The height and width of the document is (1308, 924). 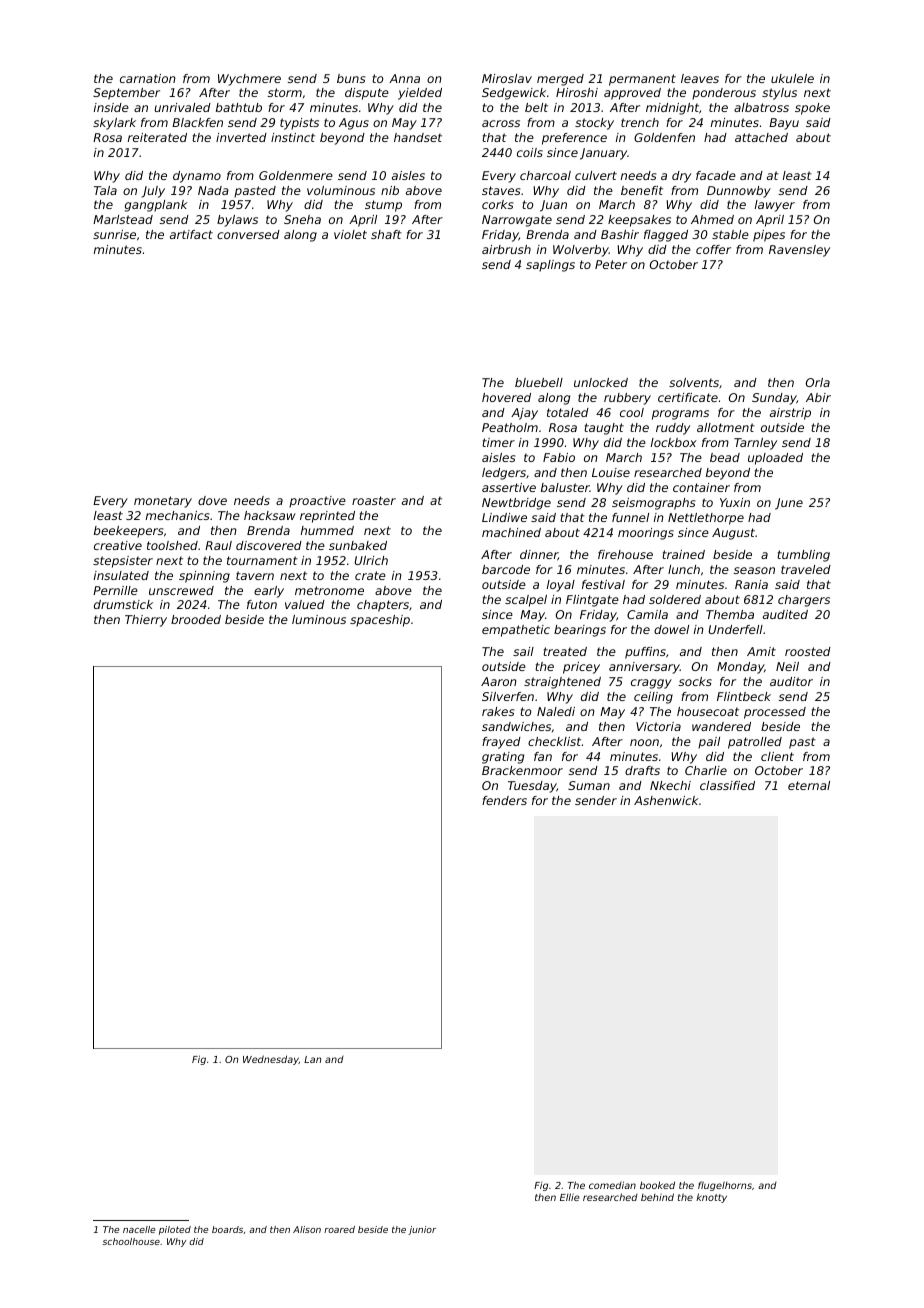 I want to click on insulated, so click(x=121, y=575).
